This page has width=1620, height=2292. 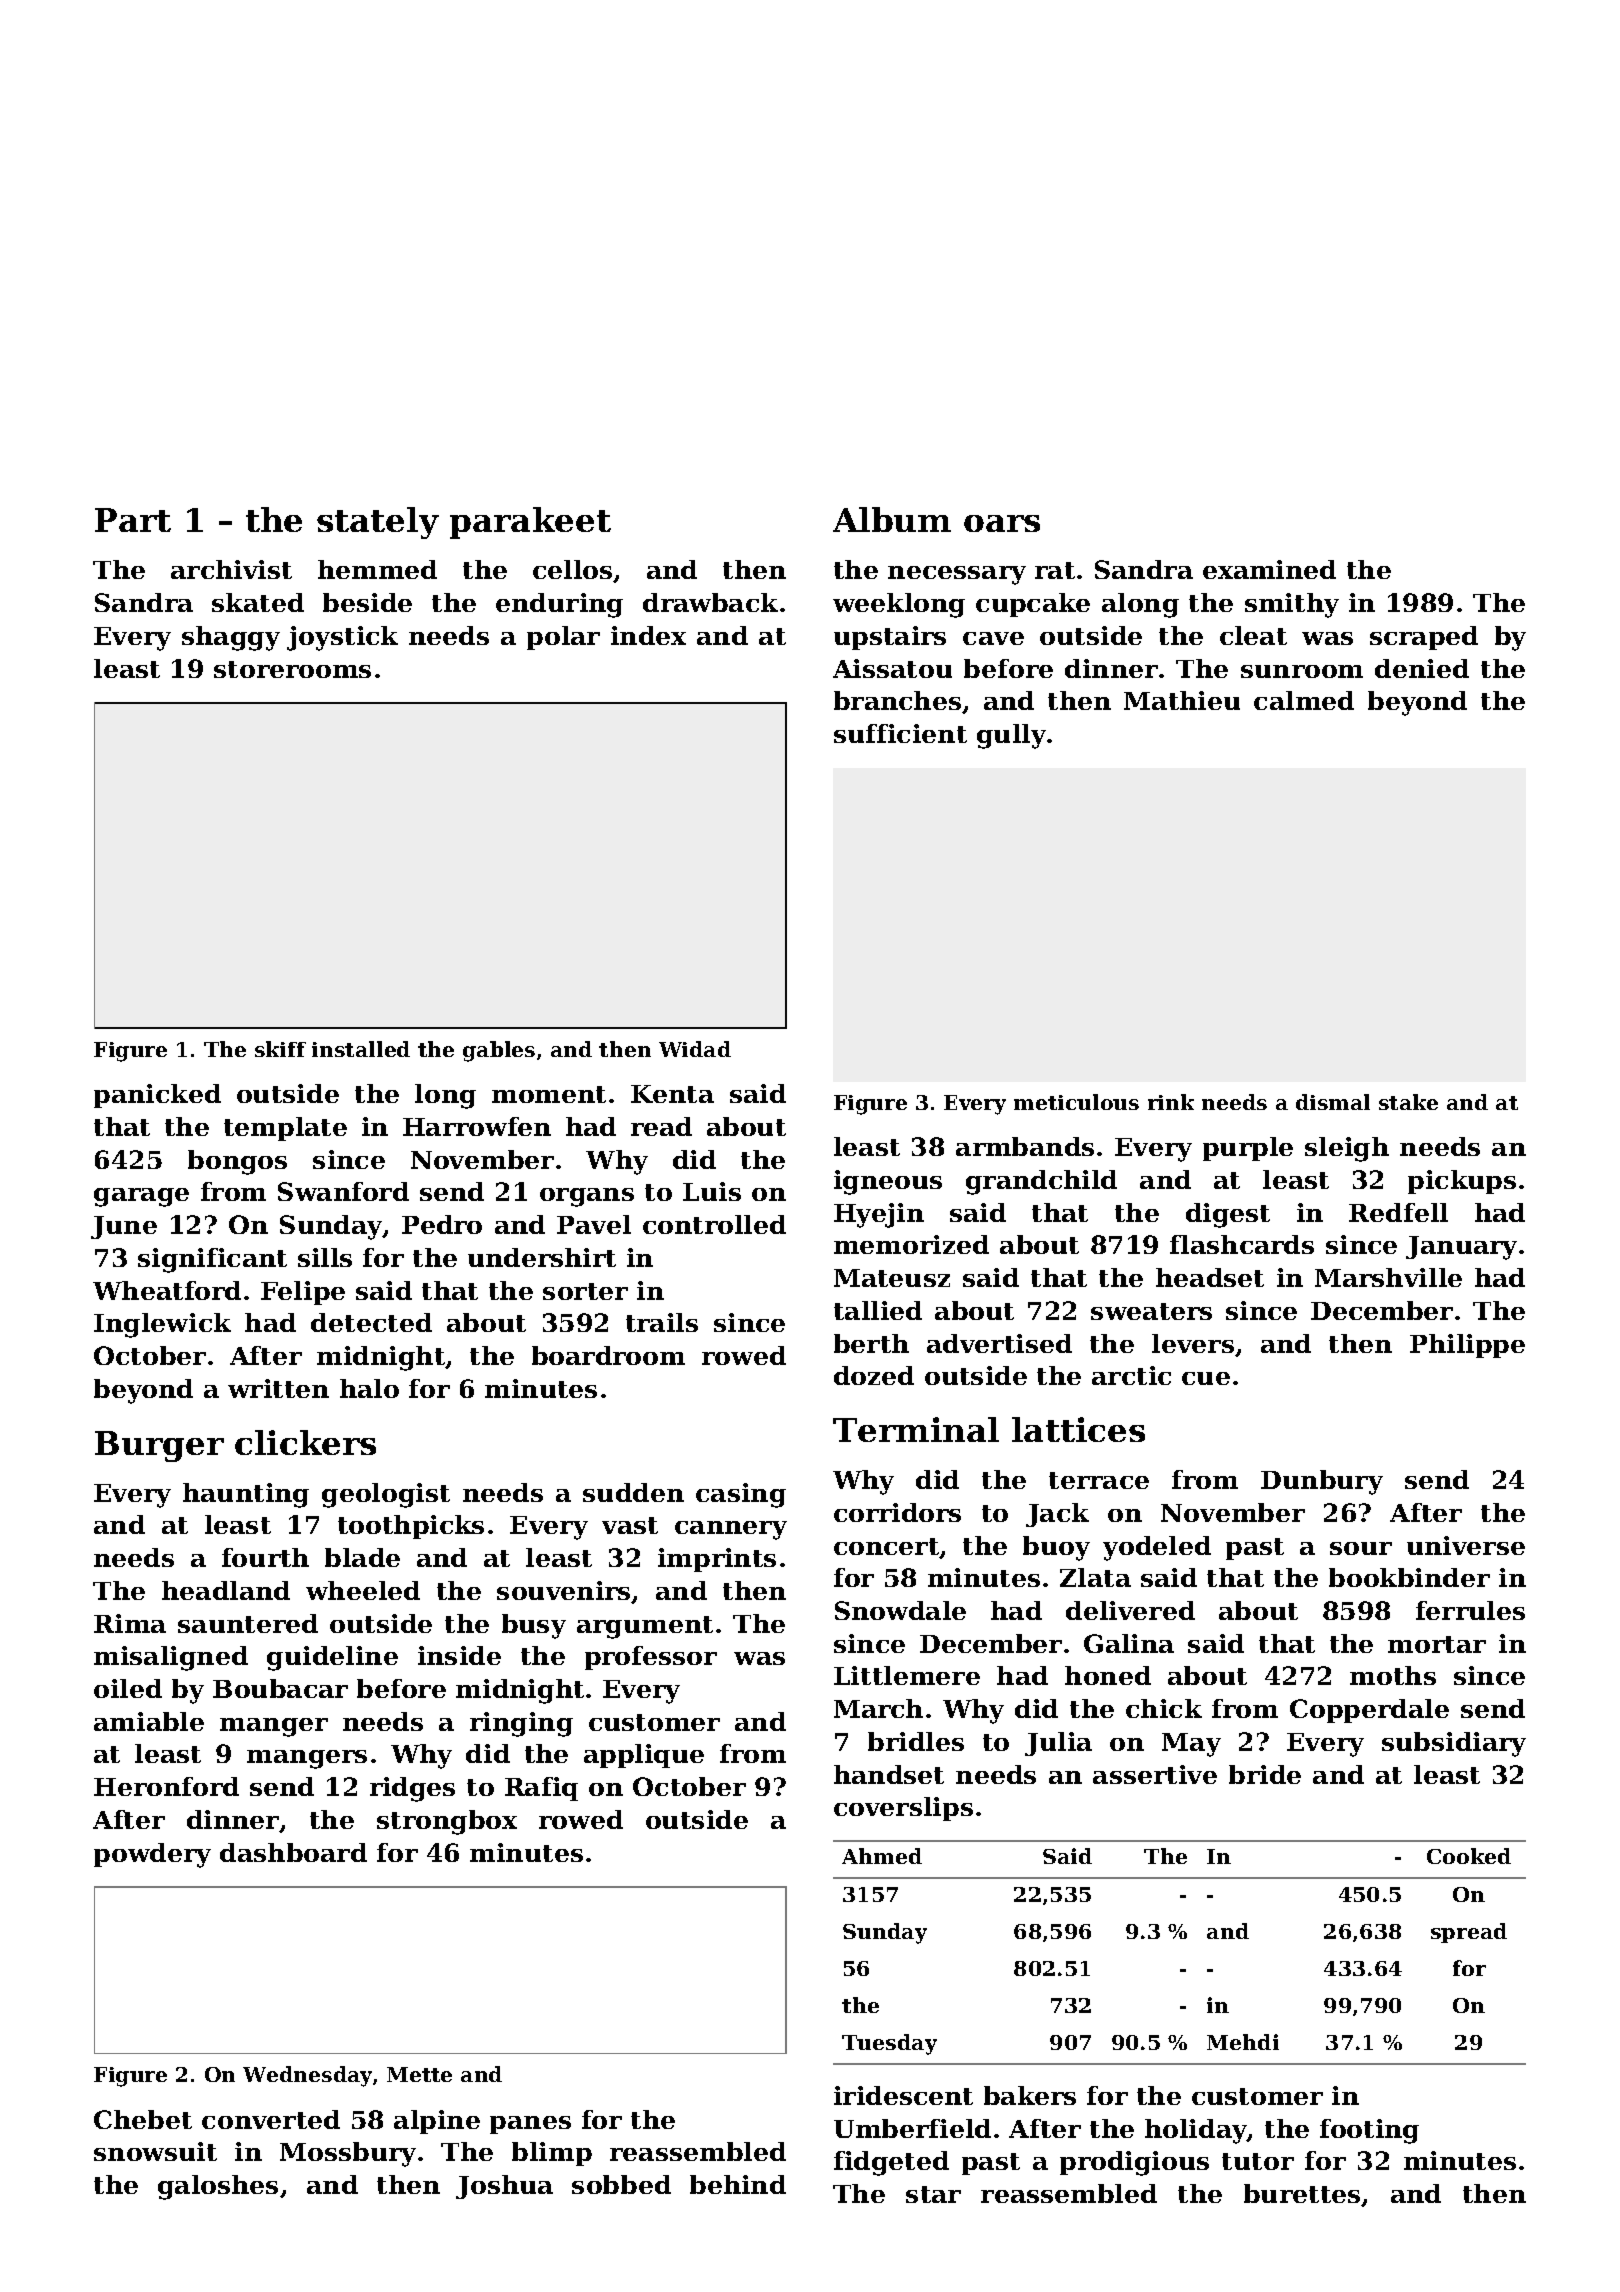 I want to click on galoshes, so click(x=218, y=2187).
